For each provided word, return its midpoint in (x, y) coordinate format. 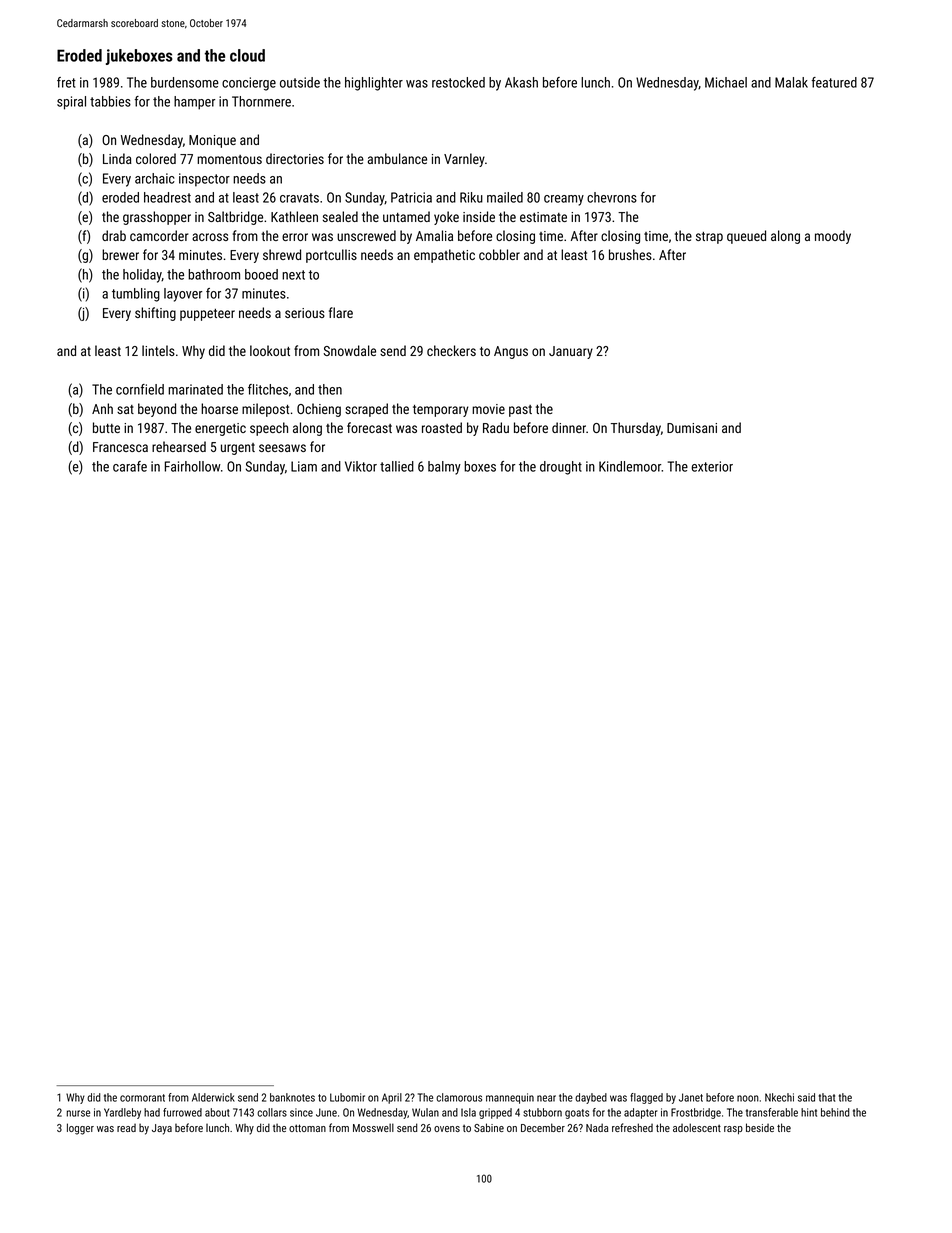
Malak (791, 82)
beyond (157, 410)
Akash (521, 82)
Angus (511, 352)
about (217, 1112)
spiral (71, 103)
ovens (447, 1129)
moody (833, 237)
